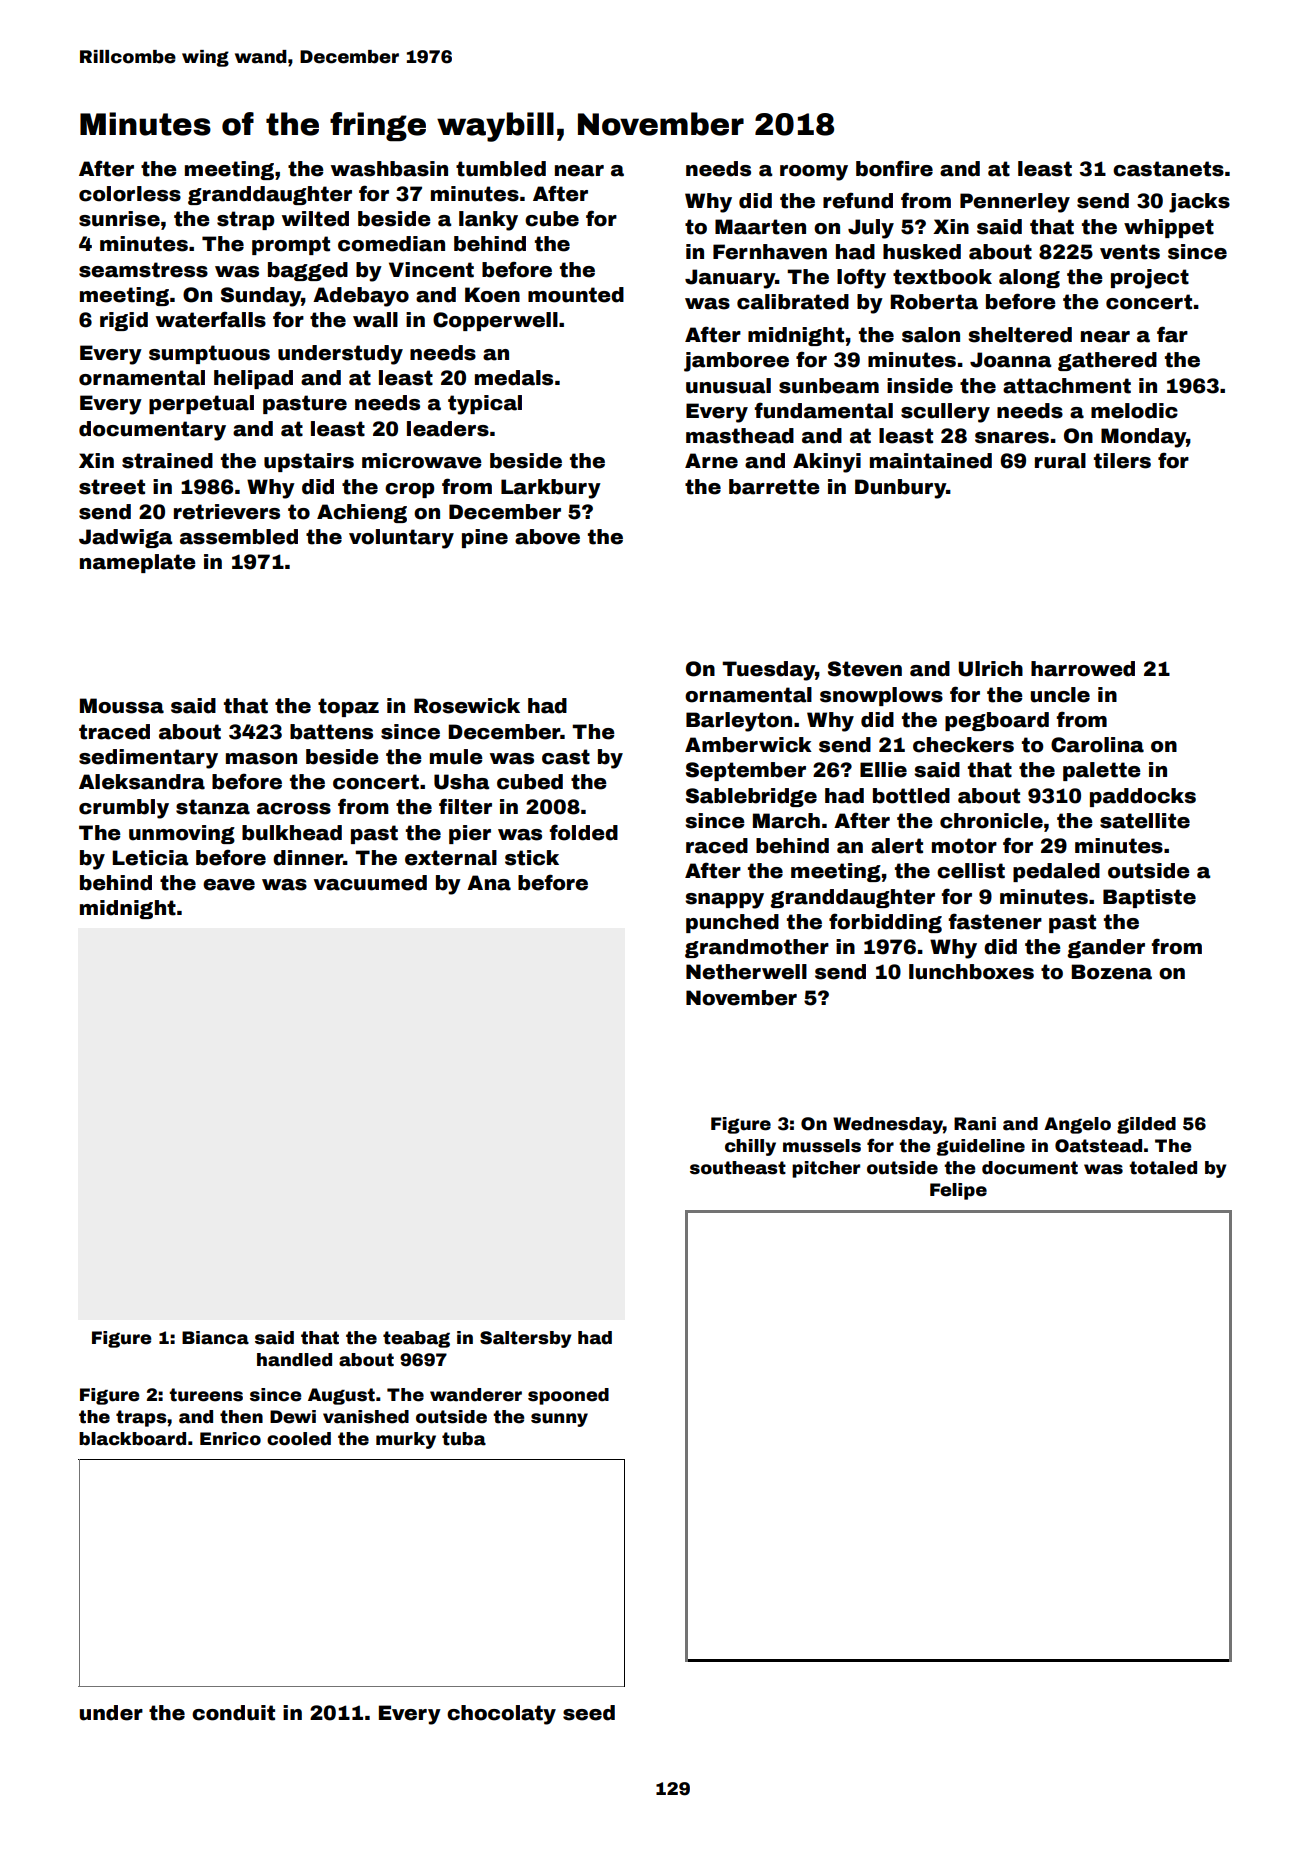 The height and width of the screenshot is (1853, 1310). What do you see at coordinates (589, 1713) in the screenshot?
I see `seed` at bounding box center [589, 1713].
